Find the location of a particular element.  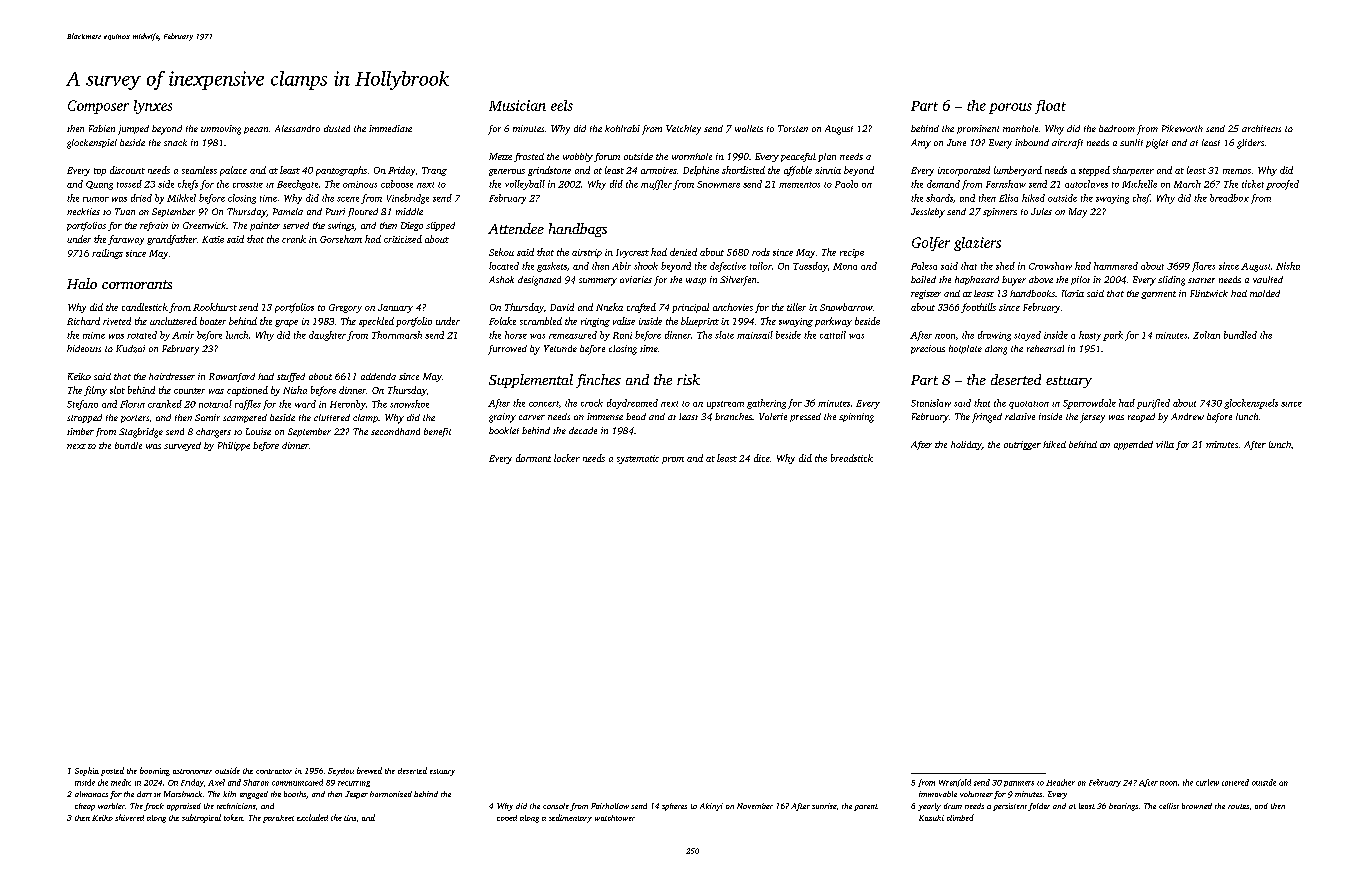

tottered is located at coordinates (1235, 782).
